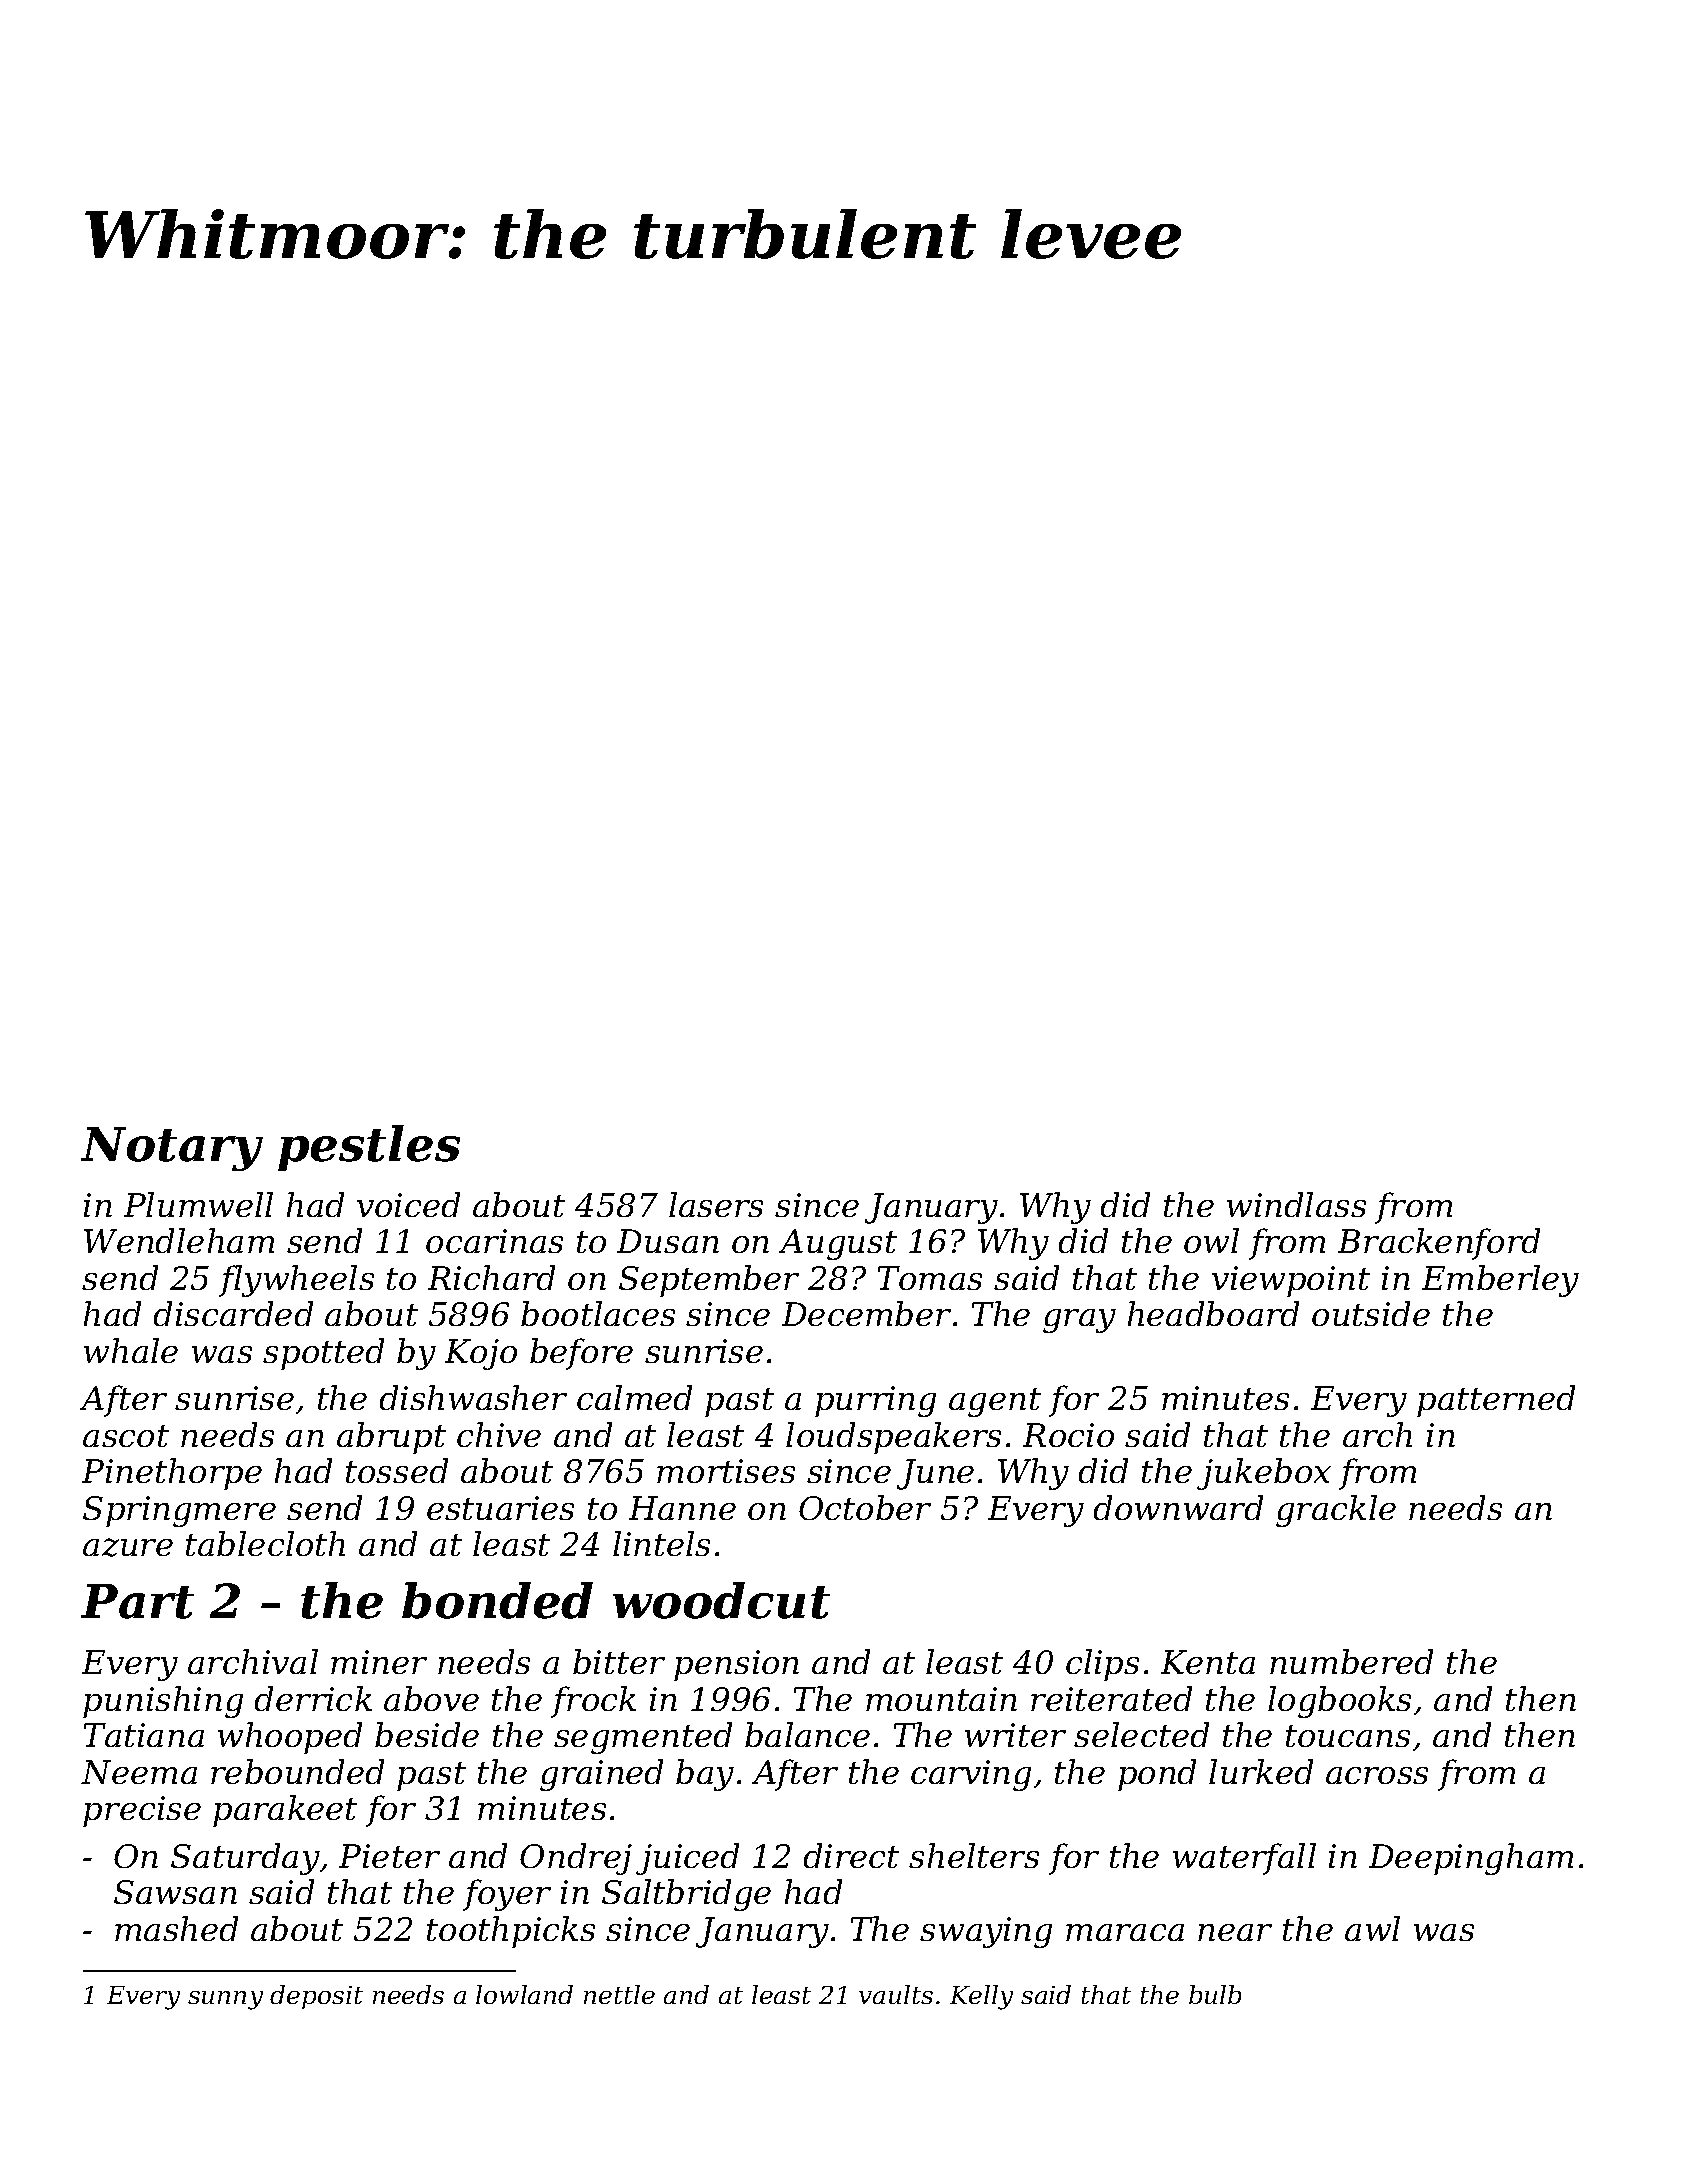 The image size is (1683, 2178). Describe the element at coordinates (935, 1474) in the screenshot. I see `June` at that location.
